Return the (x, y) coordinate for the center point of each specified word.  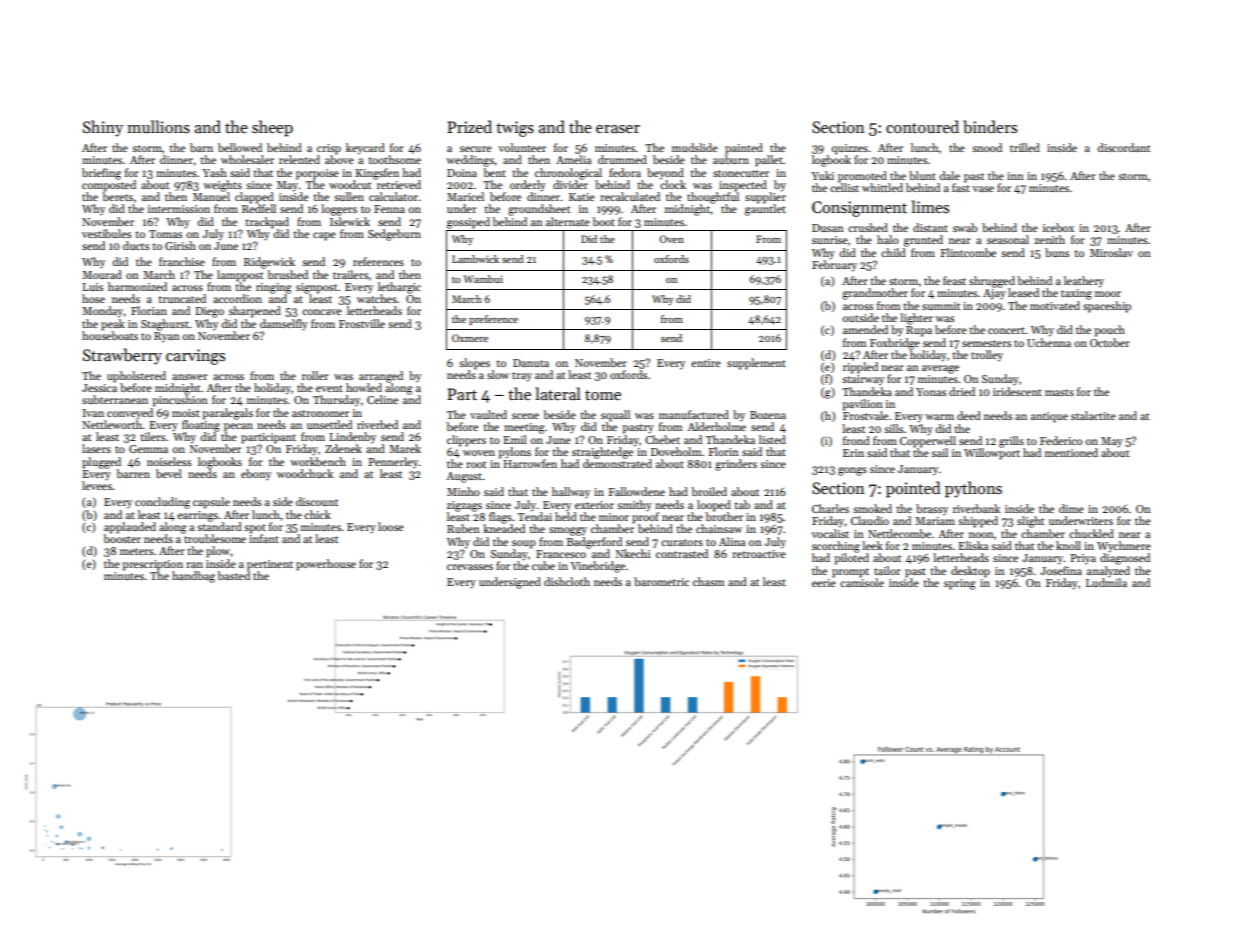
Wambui (483, 279)
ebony (256, 474)
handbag (193, 577)
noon (981, 535)
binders (990, 126)
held (566, 516)
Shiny (103, 128)
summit (941, 306)
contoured (922, 126)
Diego (210, 312)
